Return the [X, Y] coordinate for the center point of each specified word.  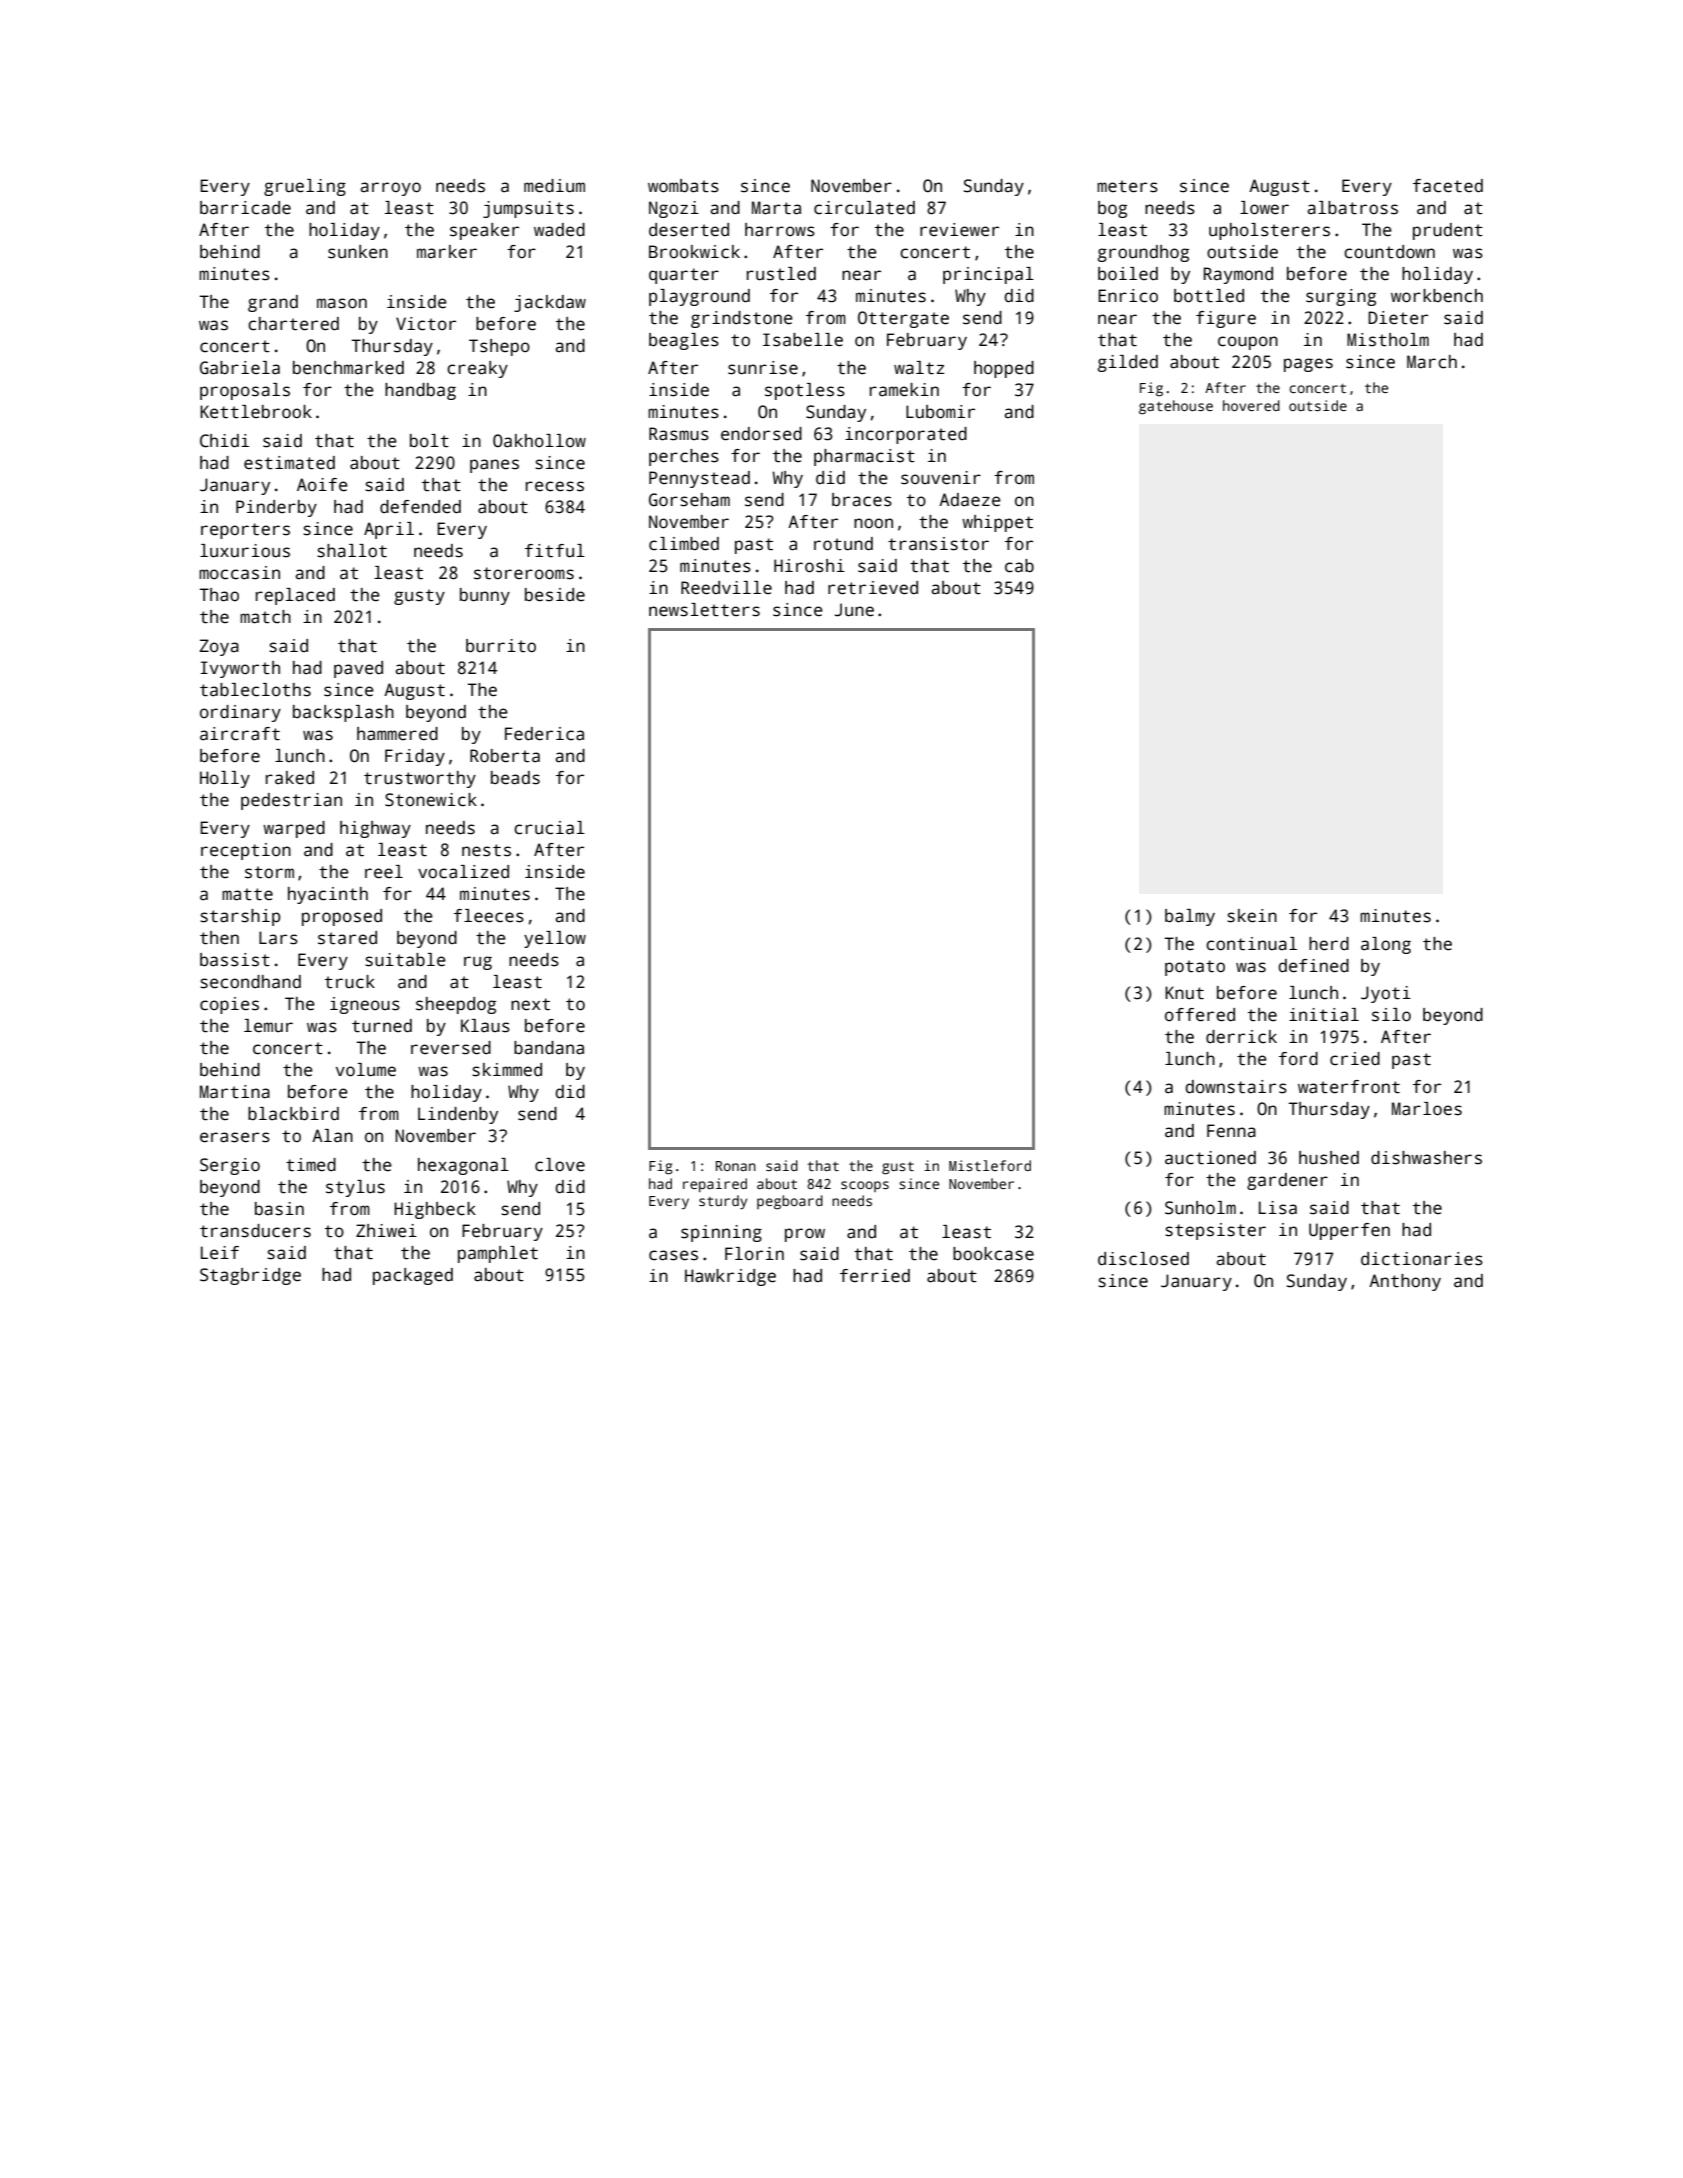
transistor [938, 544]
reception [246, 851]
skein [1252, 916]
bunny [485, 596]
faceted [1448, 186]
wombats [683, 186]
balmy [1190, 917]
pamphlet [498, 1254]
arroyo [390, 189]
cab [1019, 566]
